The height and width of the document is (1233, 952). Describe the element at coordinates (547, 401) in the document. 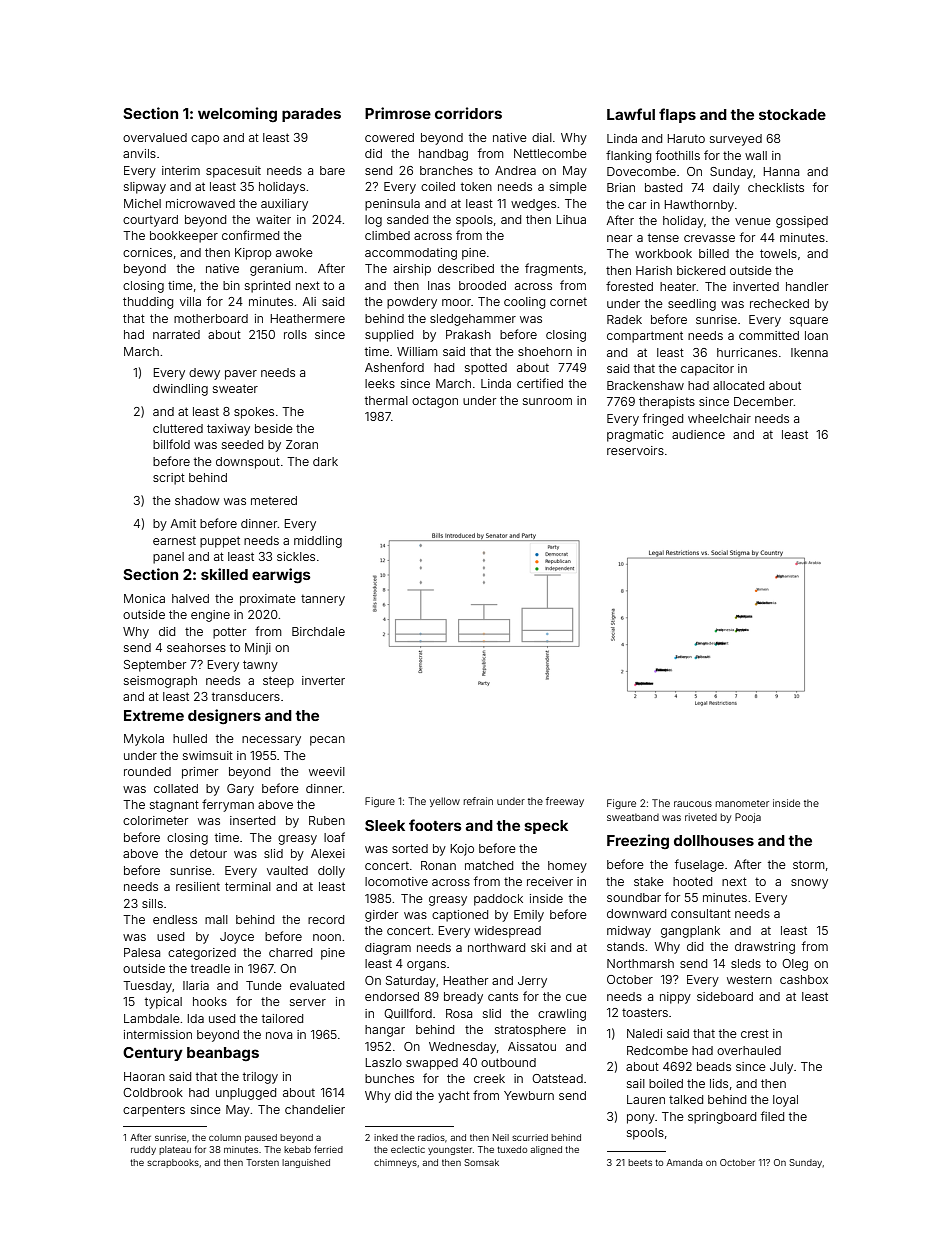

I see `sunroom` at that location.
